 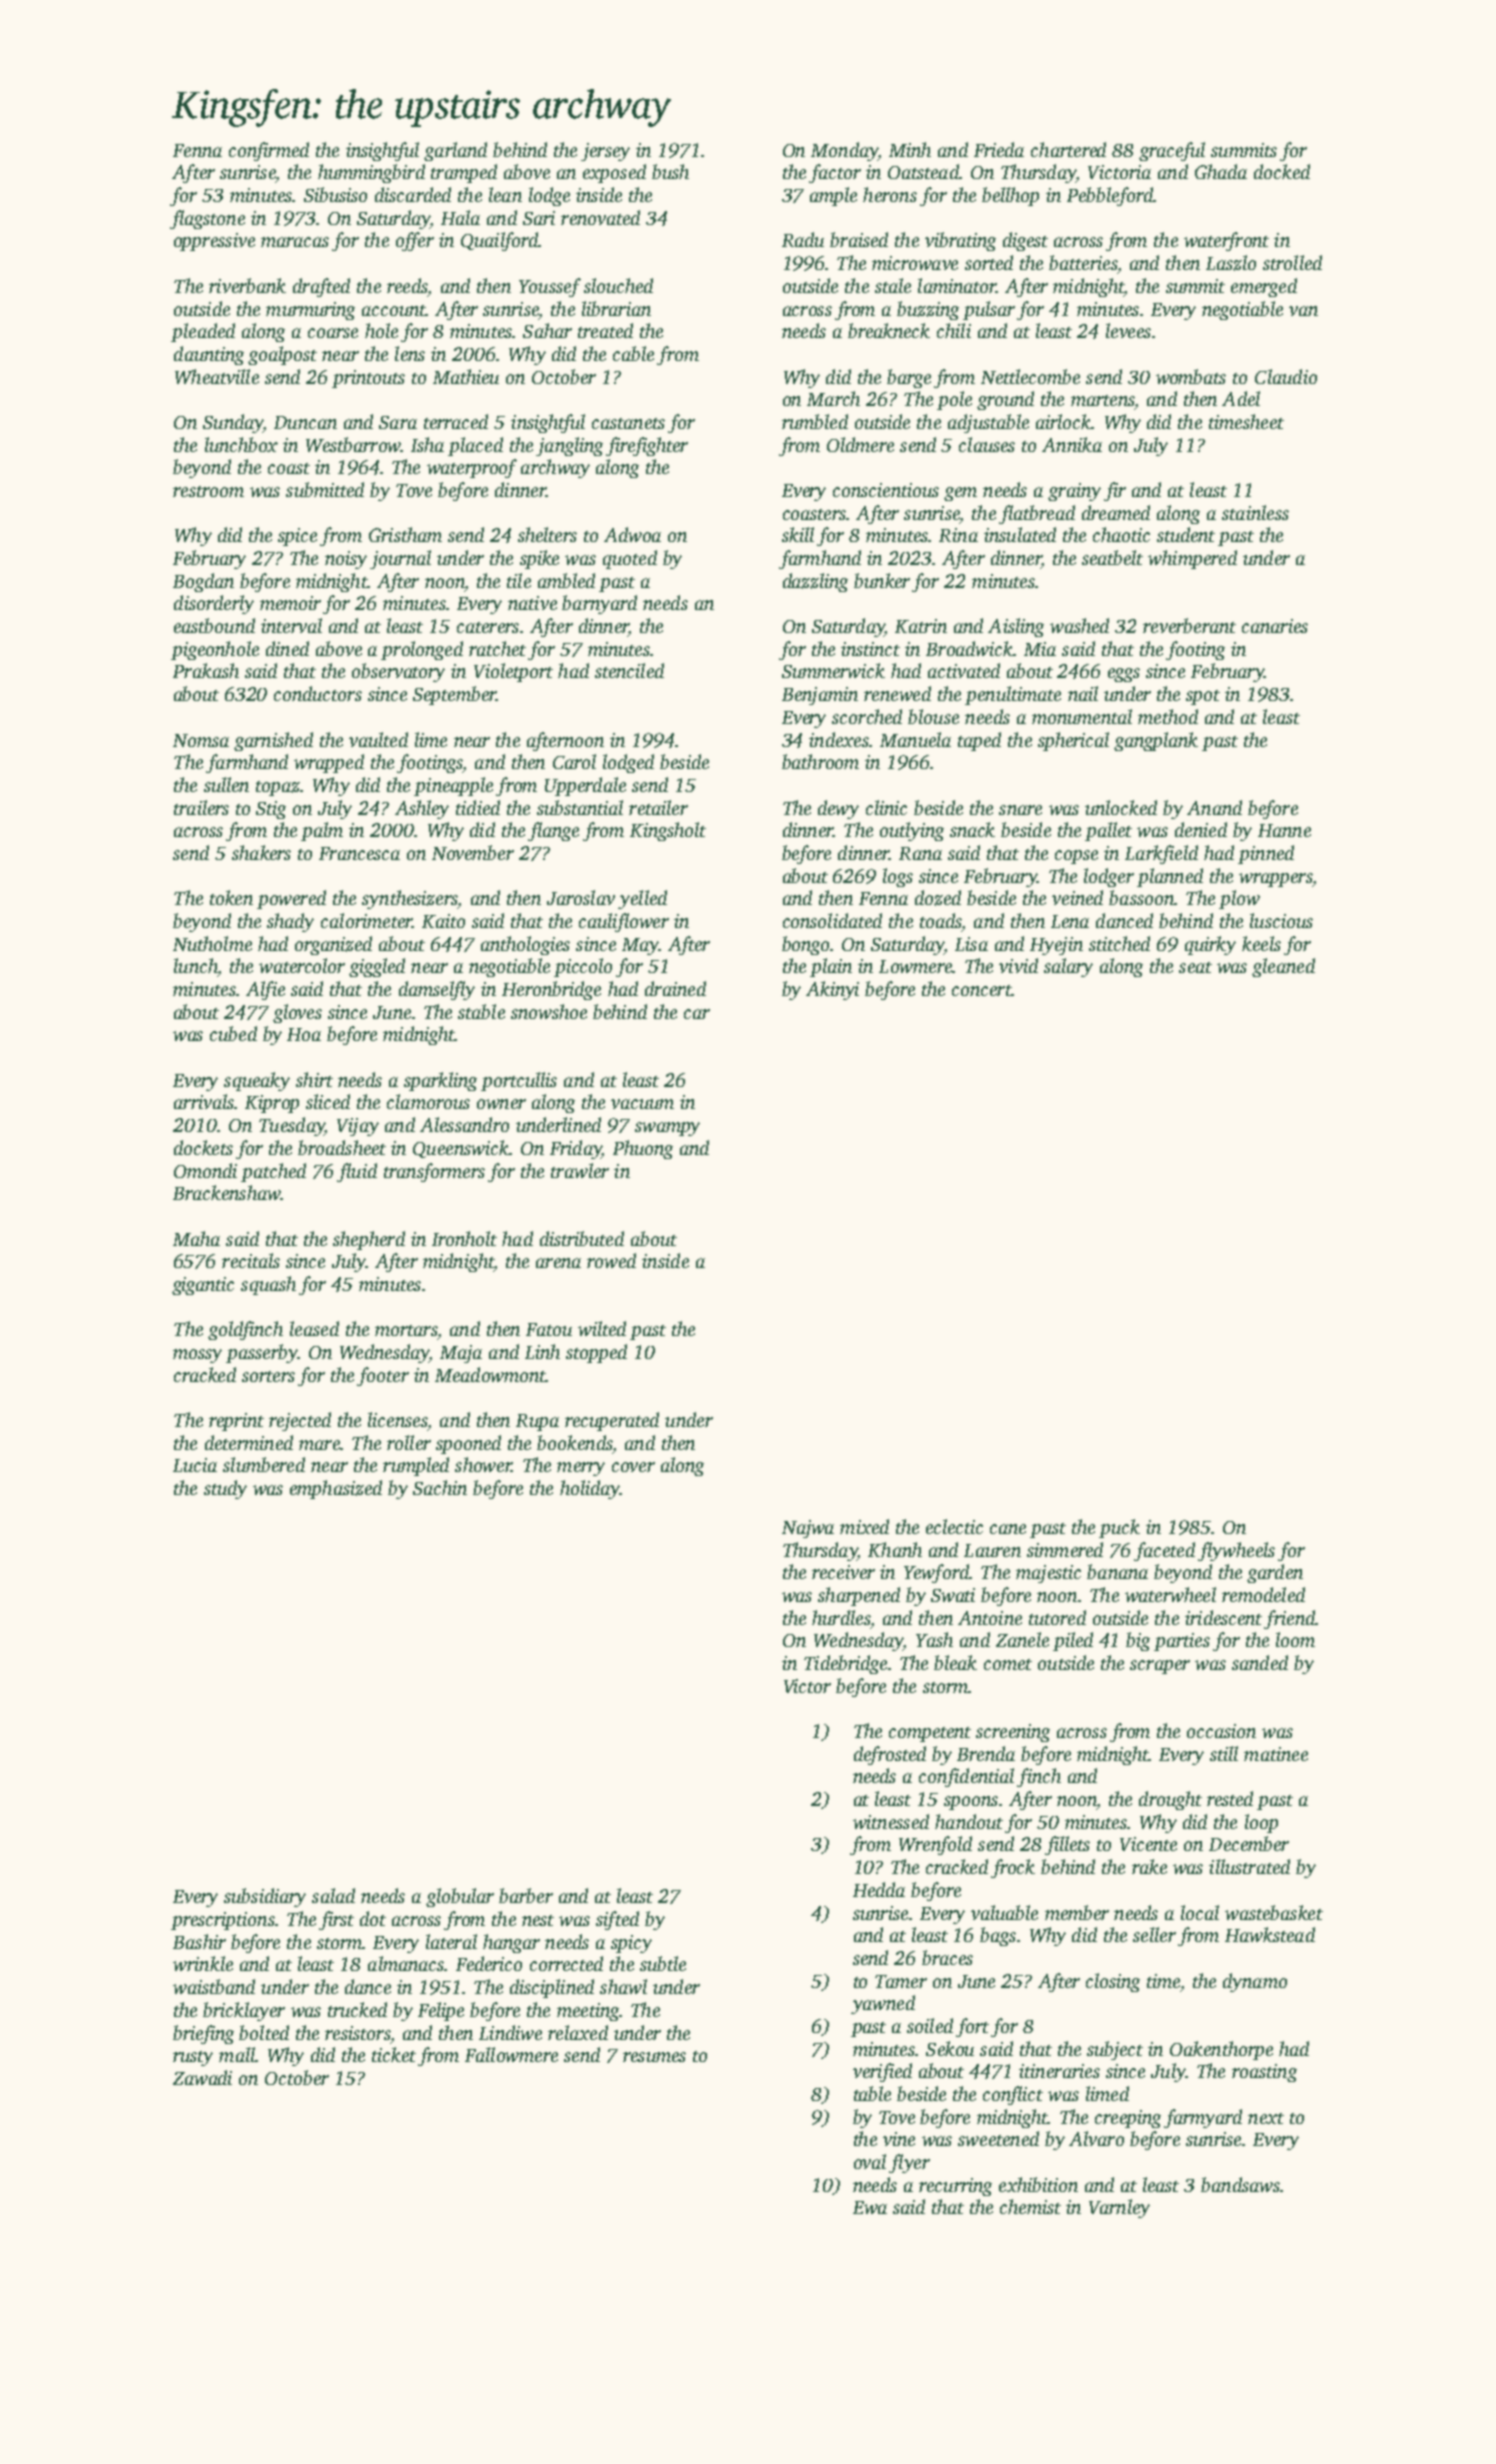 What do you see at coordinates (269, 151) in the image?
I see `confirmed` at bounding box center [269, 151].
